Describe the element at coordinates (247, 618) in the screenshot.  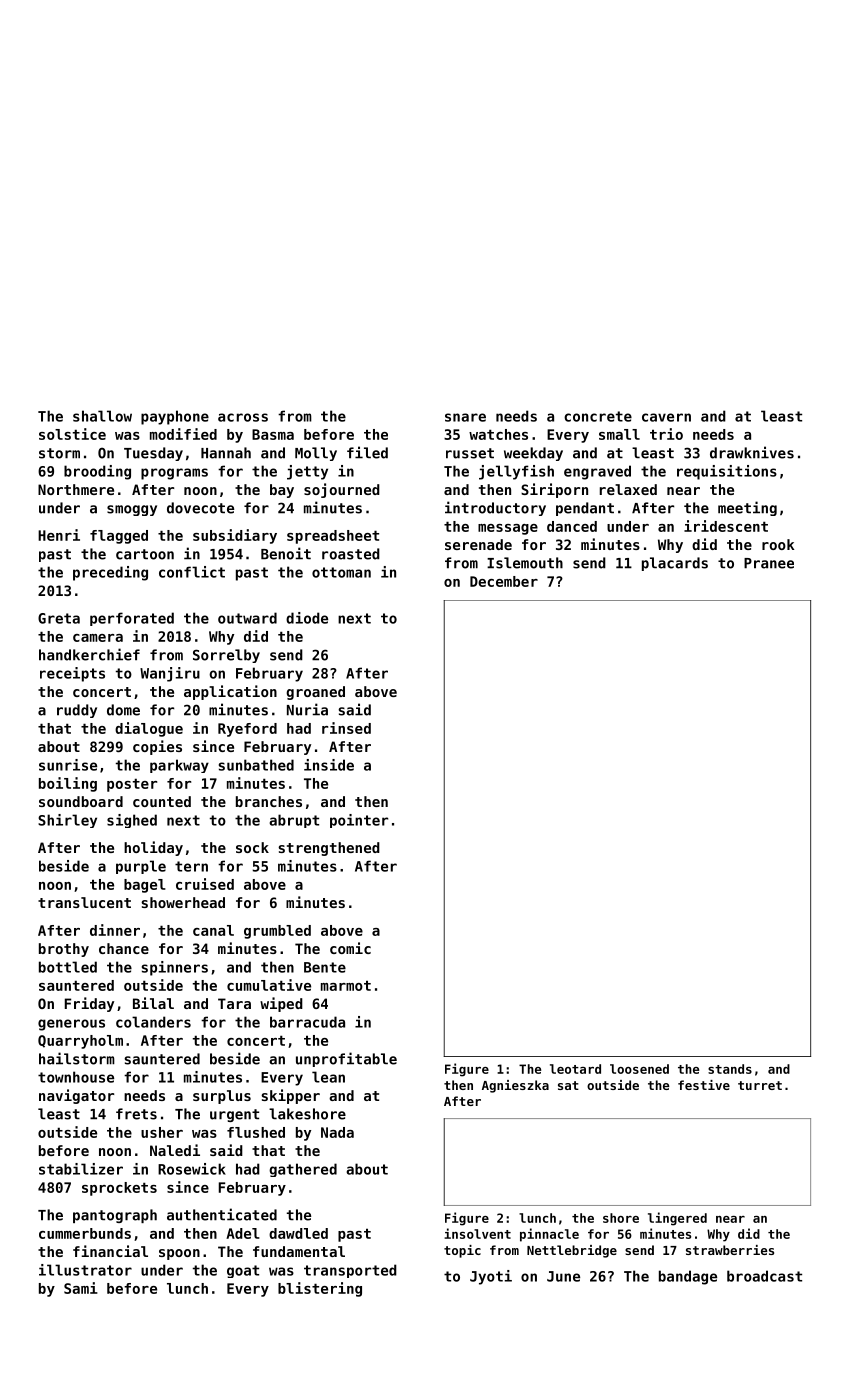
I see `outward` at that location.
